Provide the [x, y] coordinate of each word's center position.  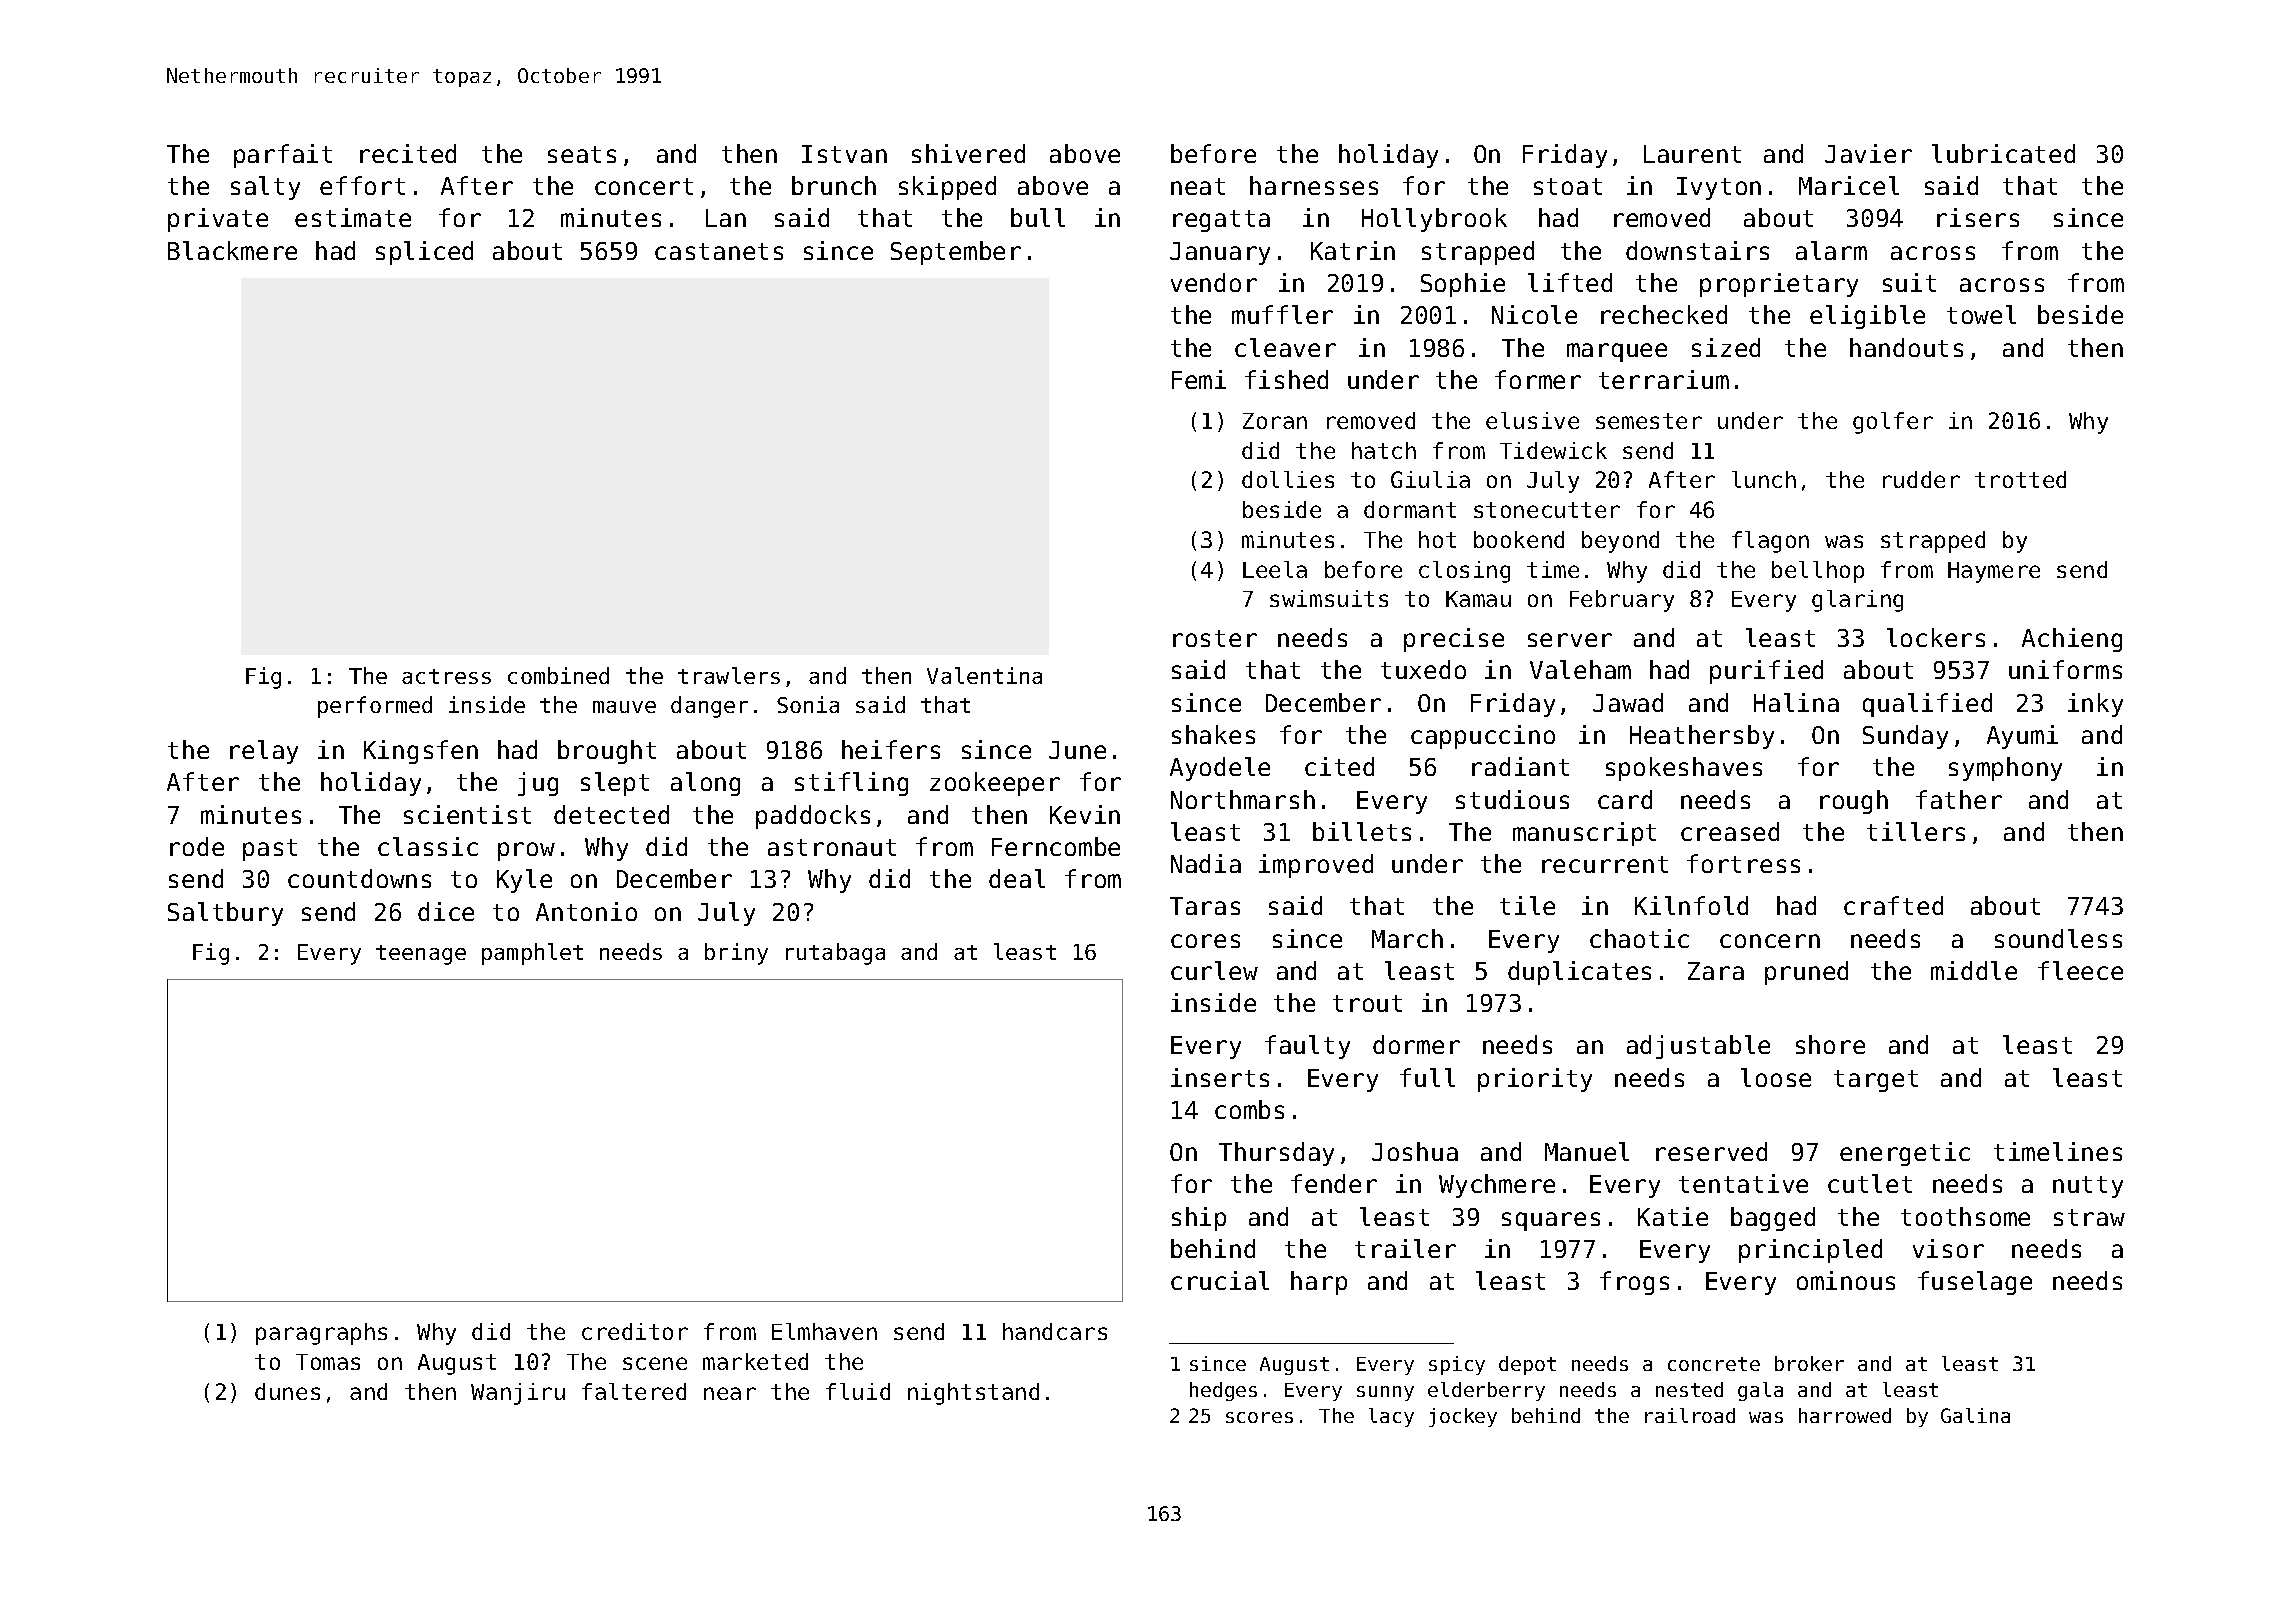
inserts [1220, 1077]
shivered [968, 153]
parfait [283, 156]
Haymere [1994, 572]
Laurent [1692, 154]
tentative [1743, 1183]
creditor [635, 1331]
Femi [1199, 379]
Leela [1275, 569]
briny [736, 954]
